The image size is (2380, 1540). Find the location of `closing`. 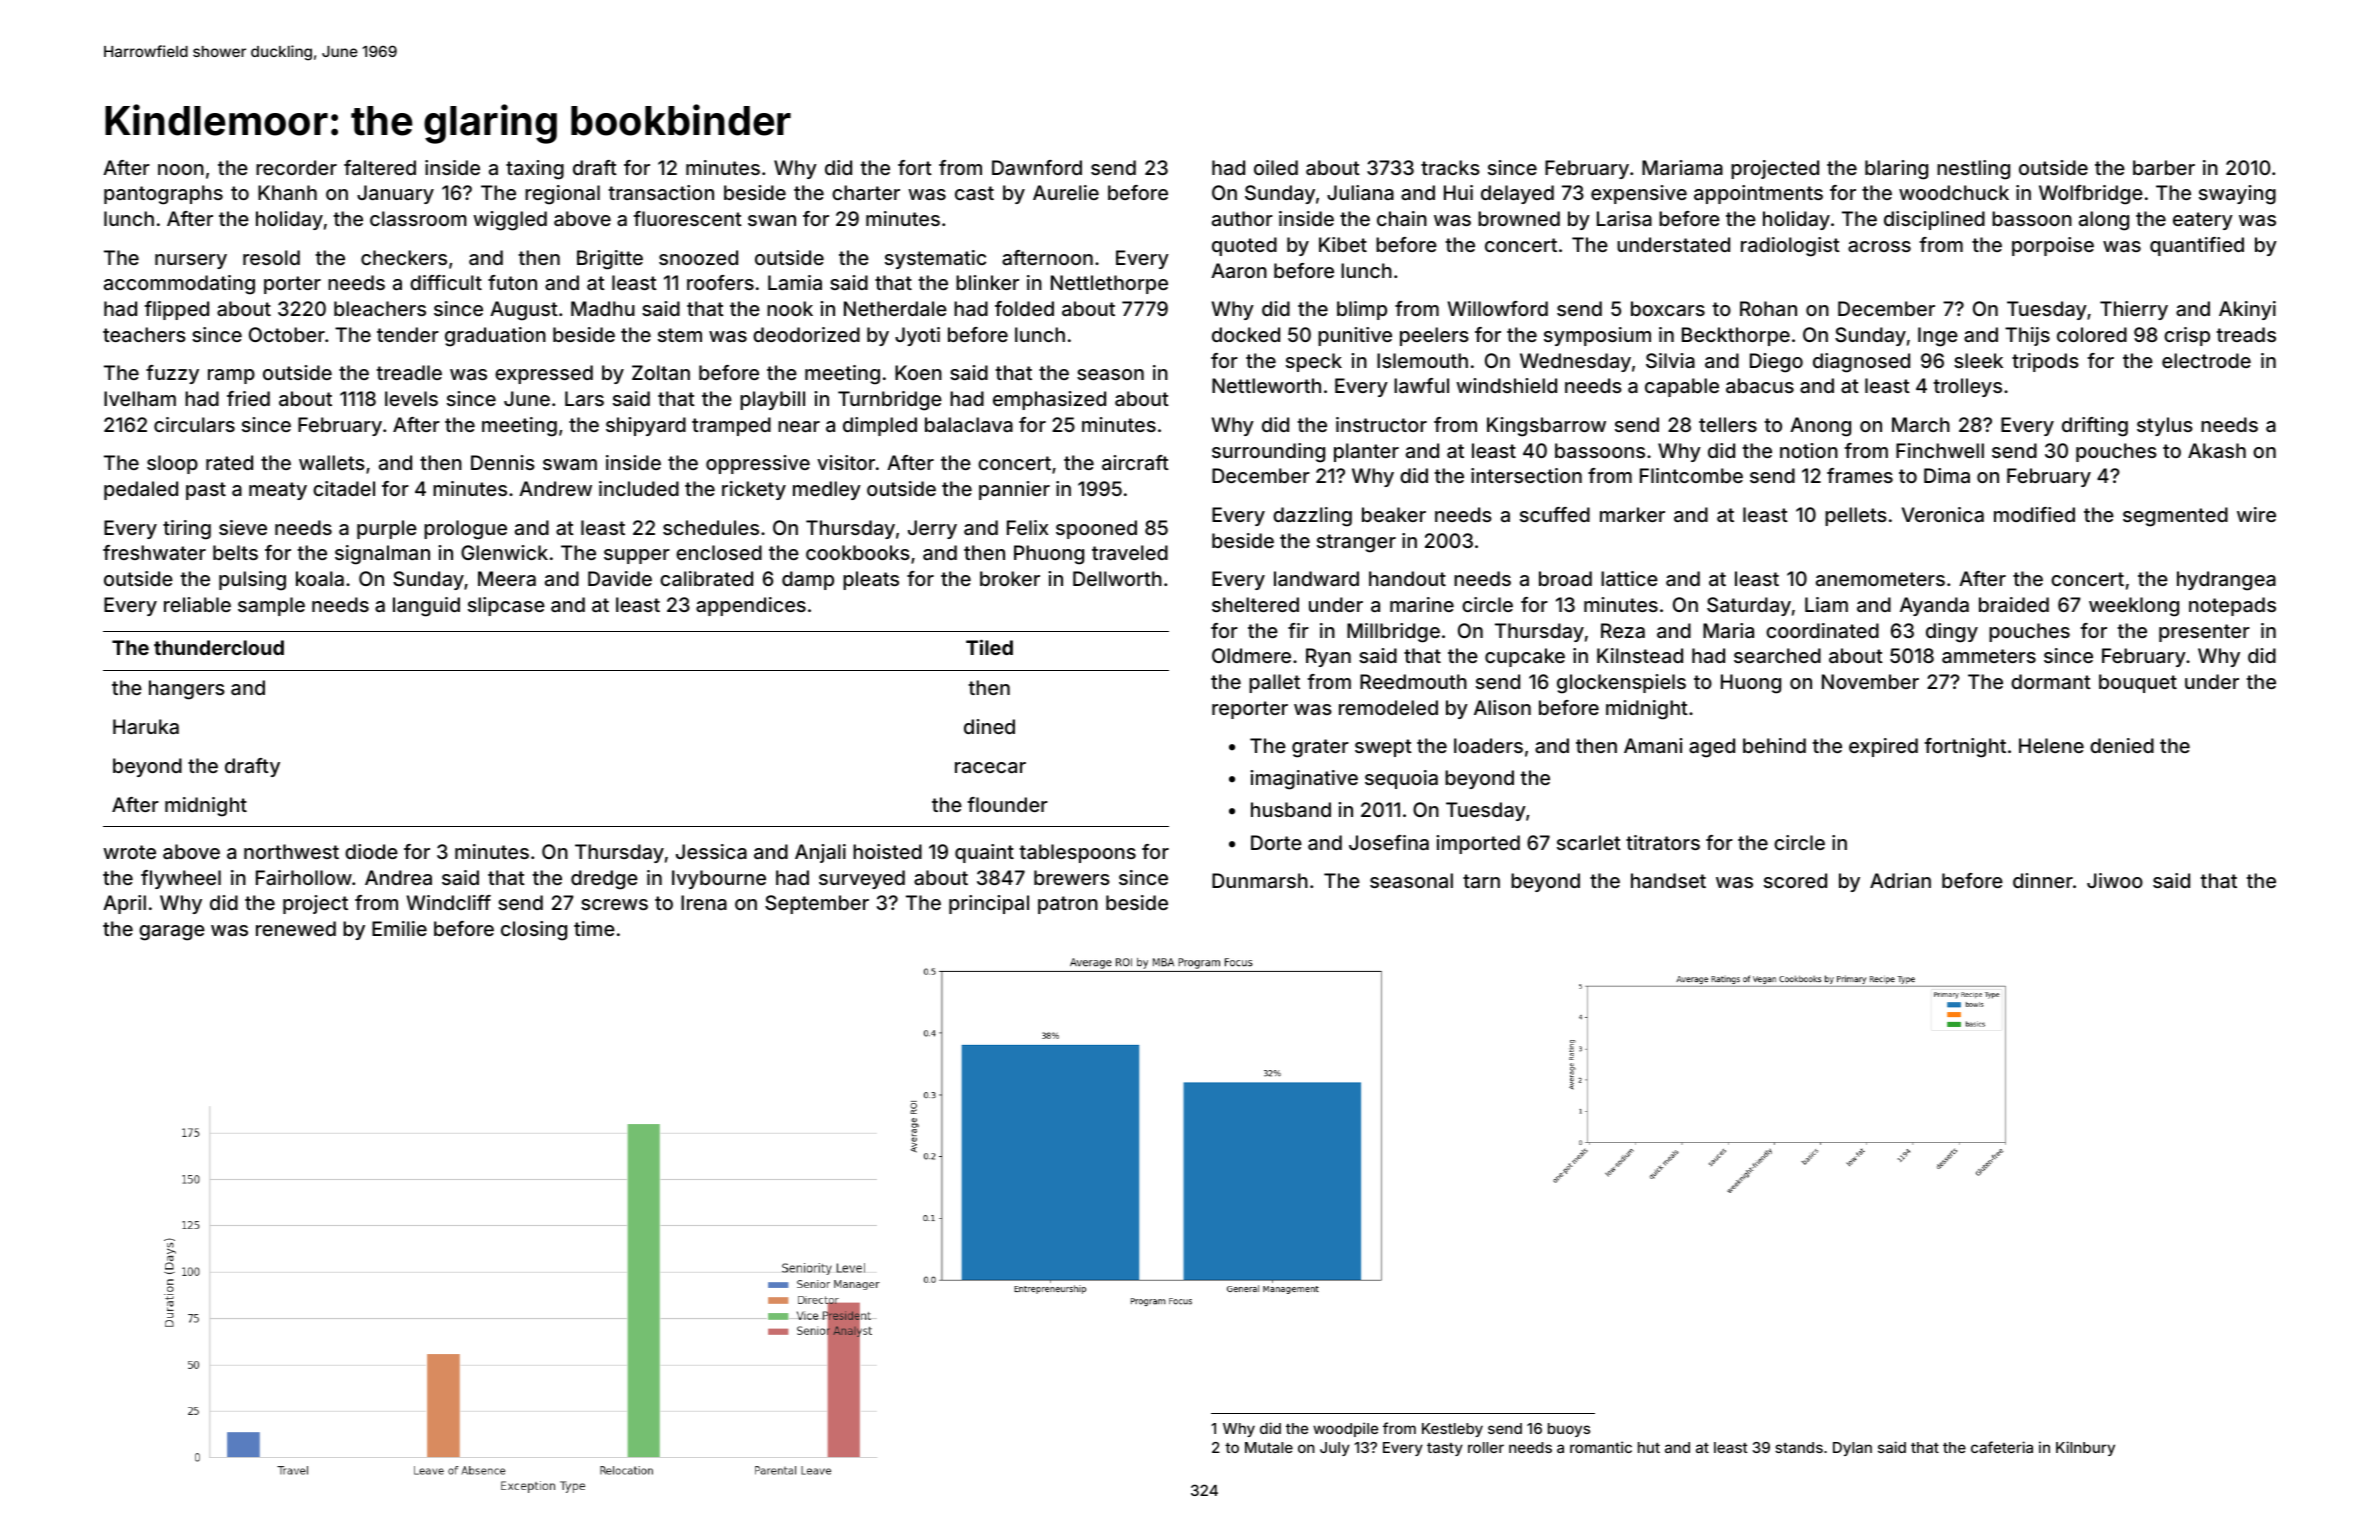

closing is located at coordinates (534, 931).
